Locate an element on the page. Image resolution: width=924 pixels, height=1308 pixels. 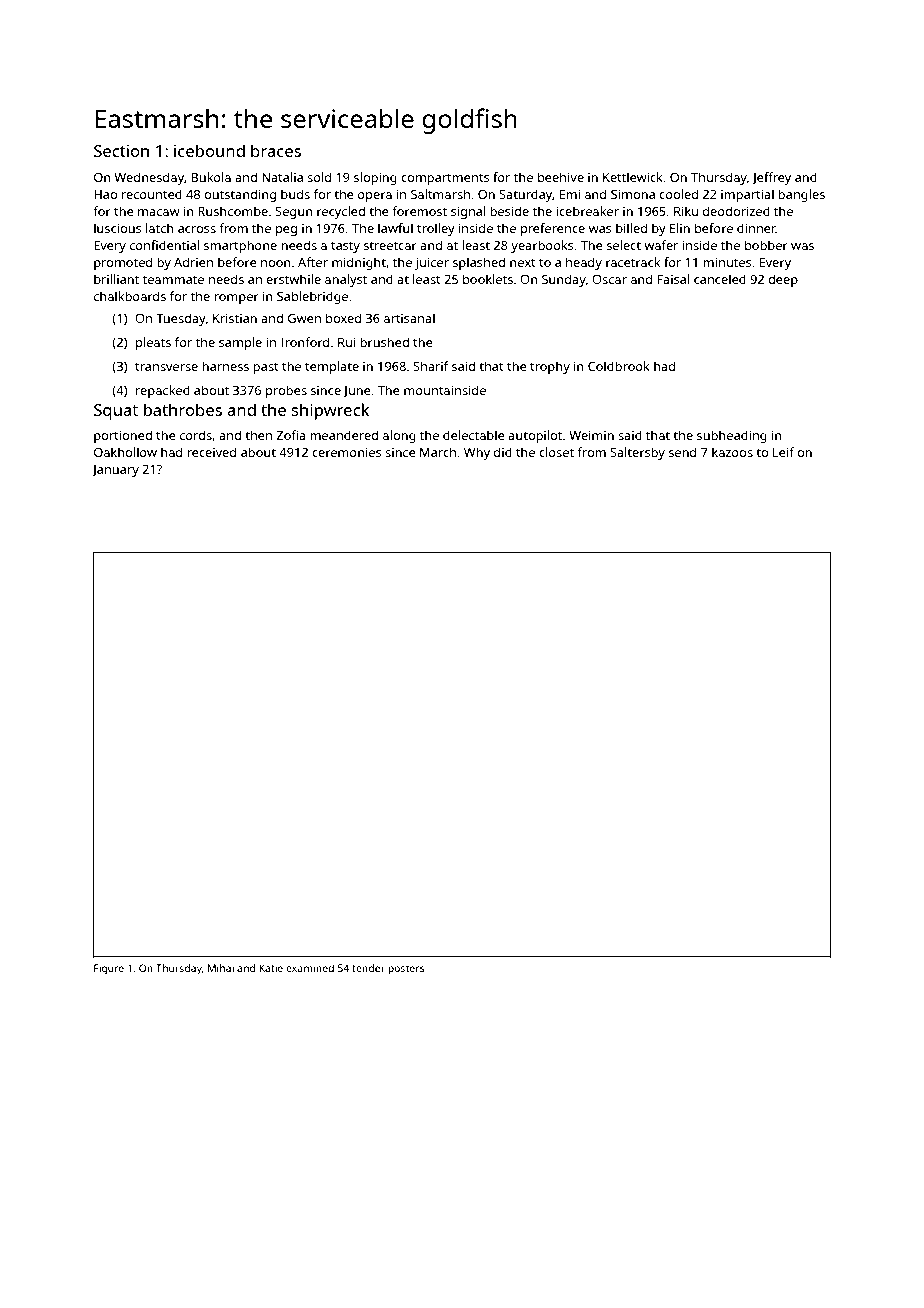
Bukola is located at coordinates (211, 177).
